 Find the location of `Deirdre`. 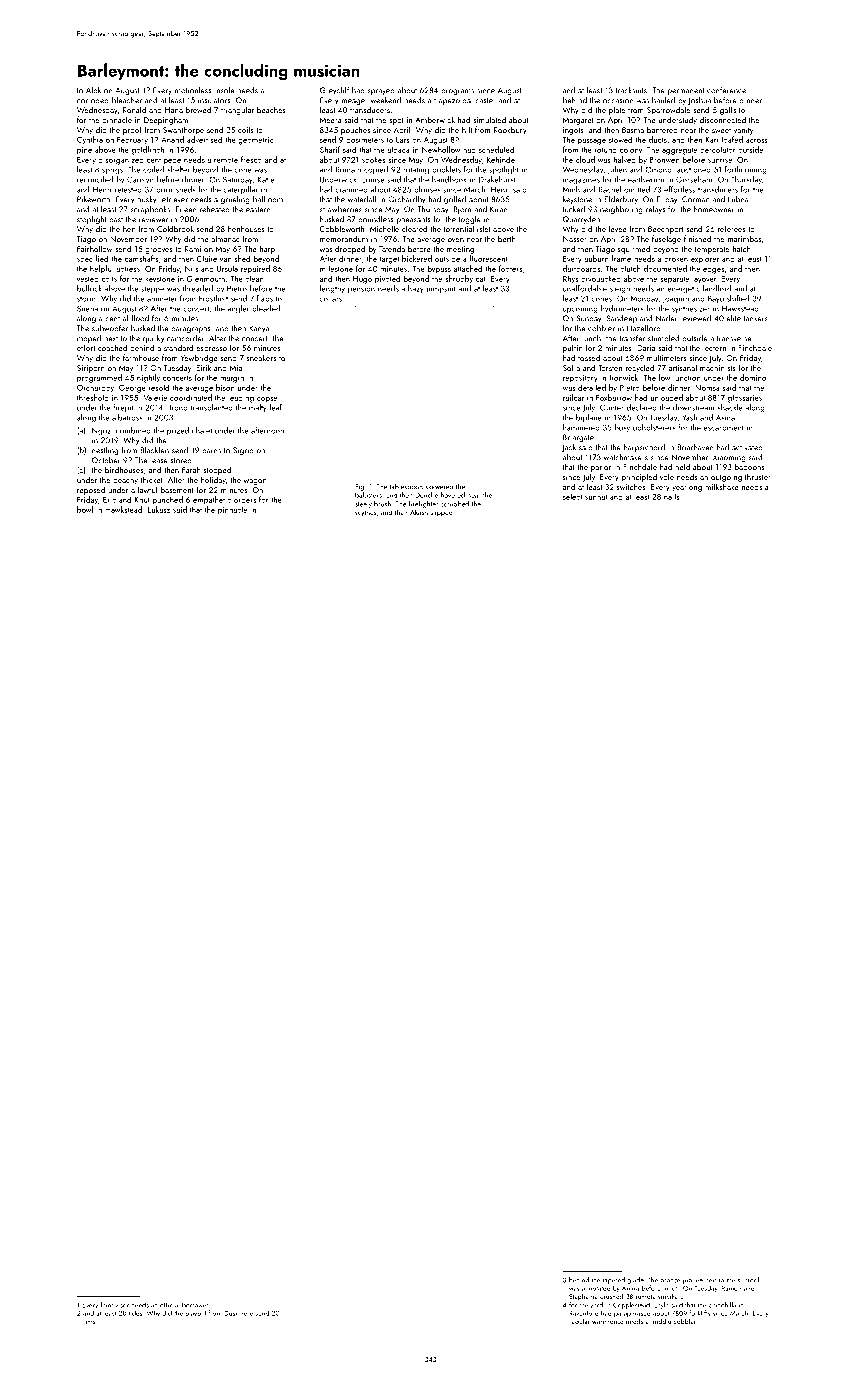

Deirdre is located at coordinates (426, 495).
